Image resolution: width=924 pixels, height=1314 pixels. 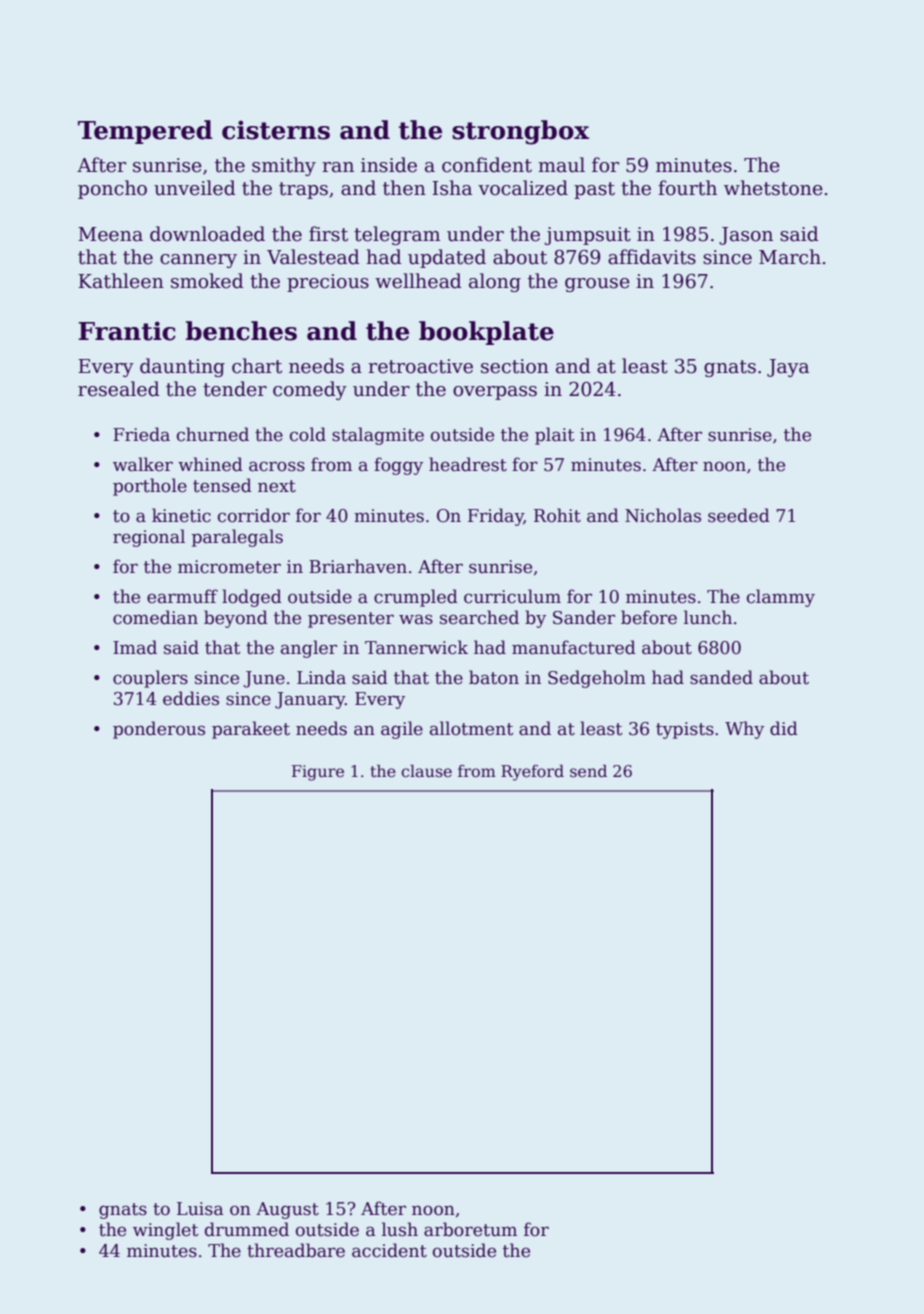 What do you see at coordinates (561, 165) in the screenshot?
I see `maul` at bounding box center [561, 165].
